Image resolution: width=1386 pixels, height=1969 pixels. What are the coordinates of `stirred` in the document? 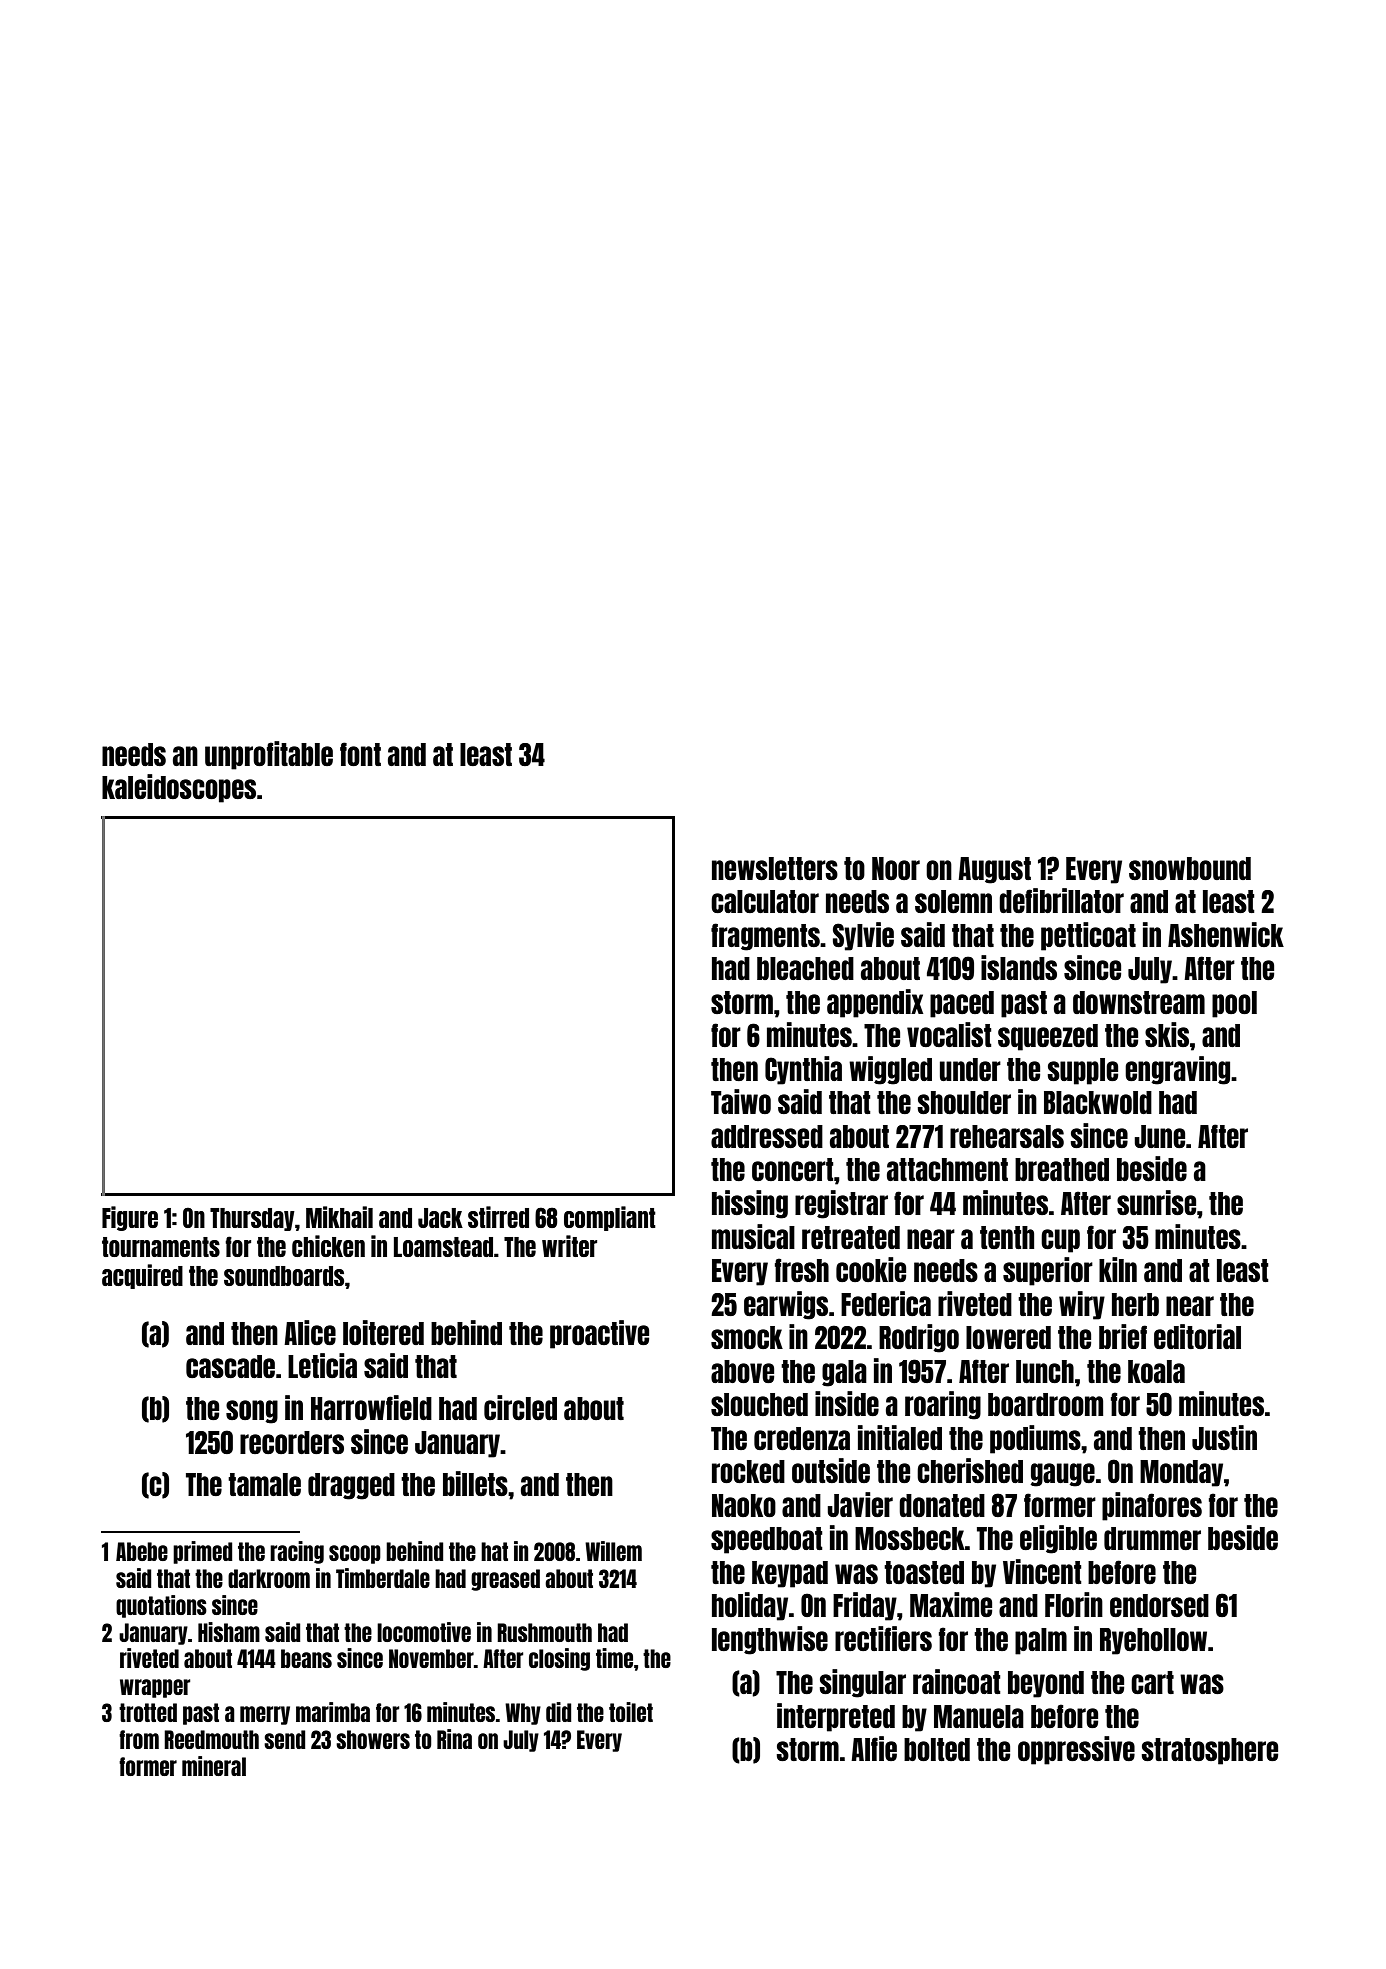 It's located at (498, 1217).
